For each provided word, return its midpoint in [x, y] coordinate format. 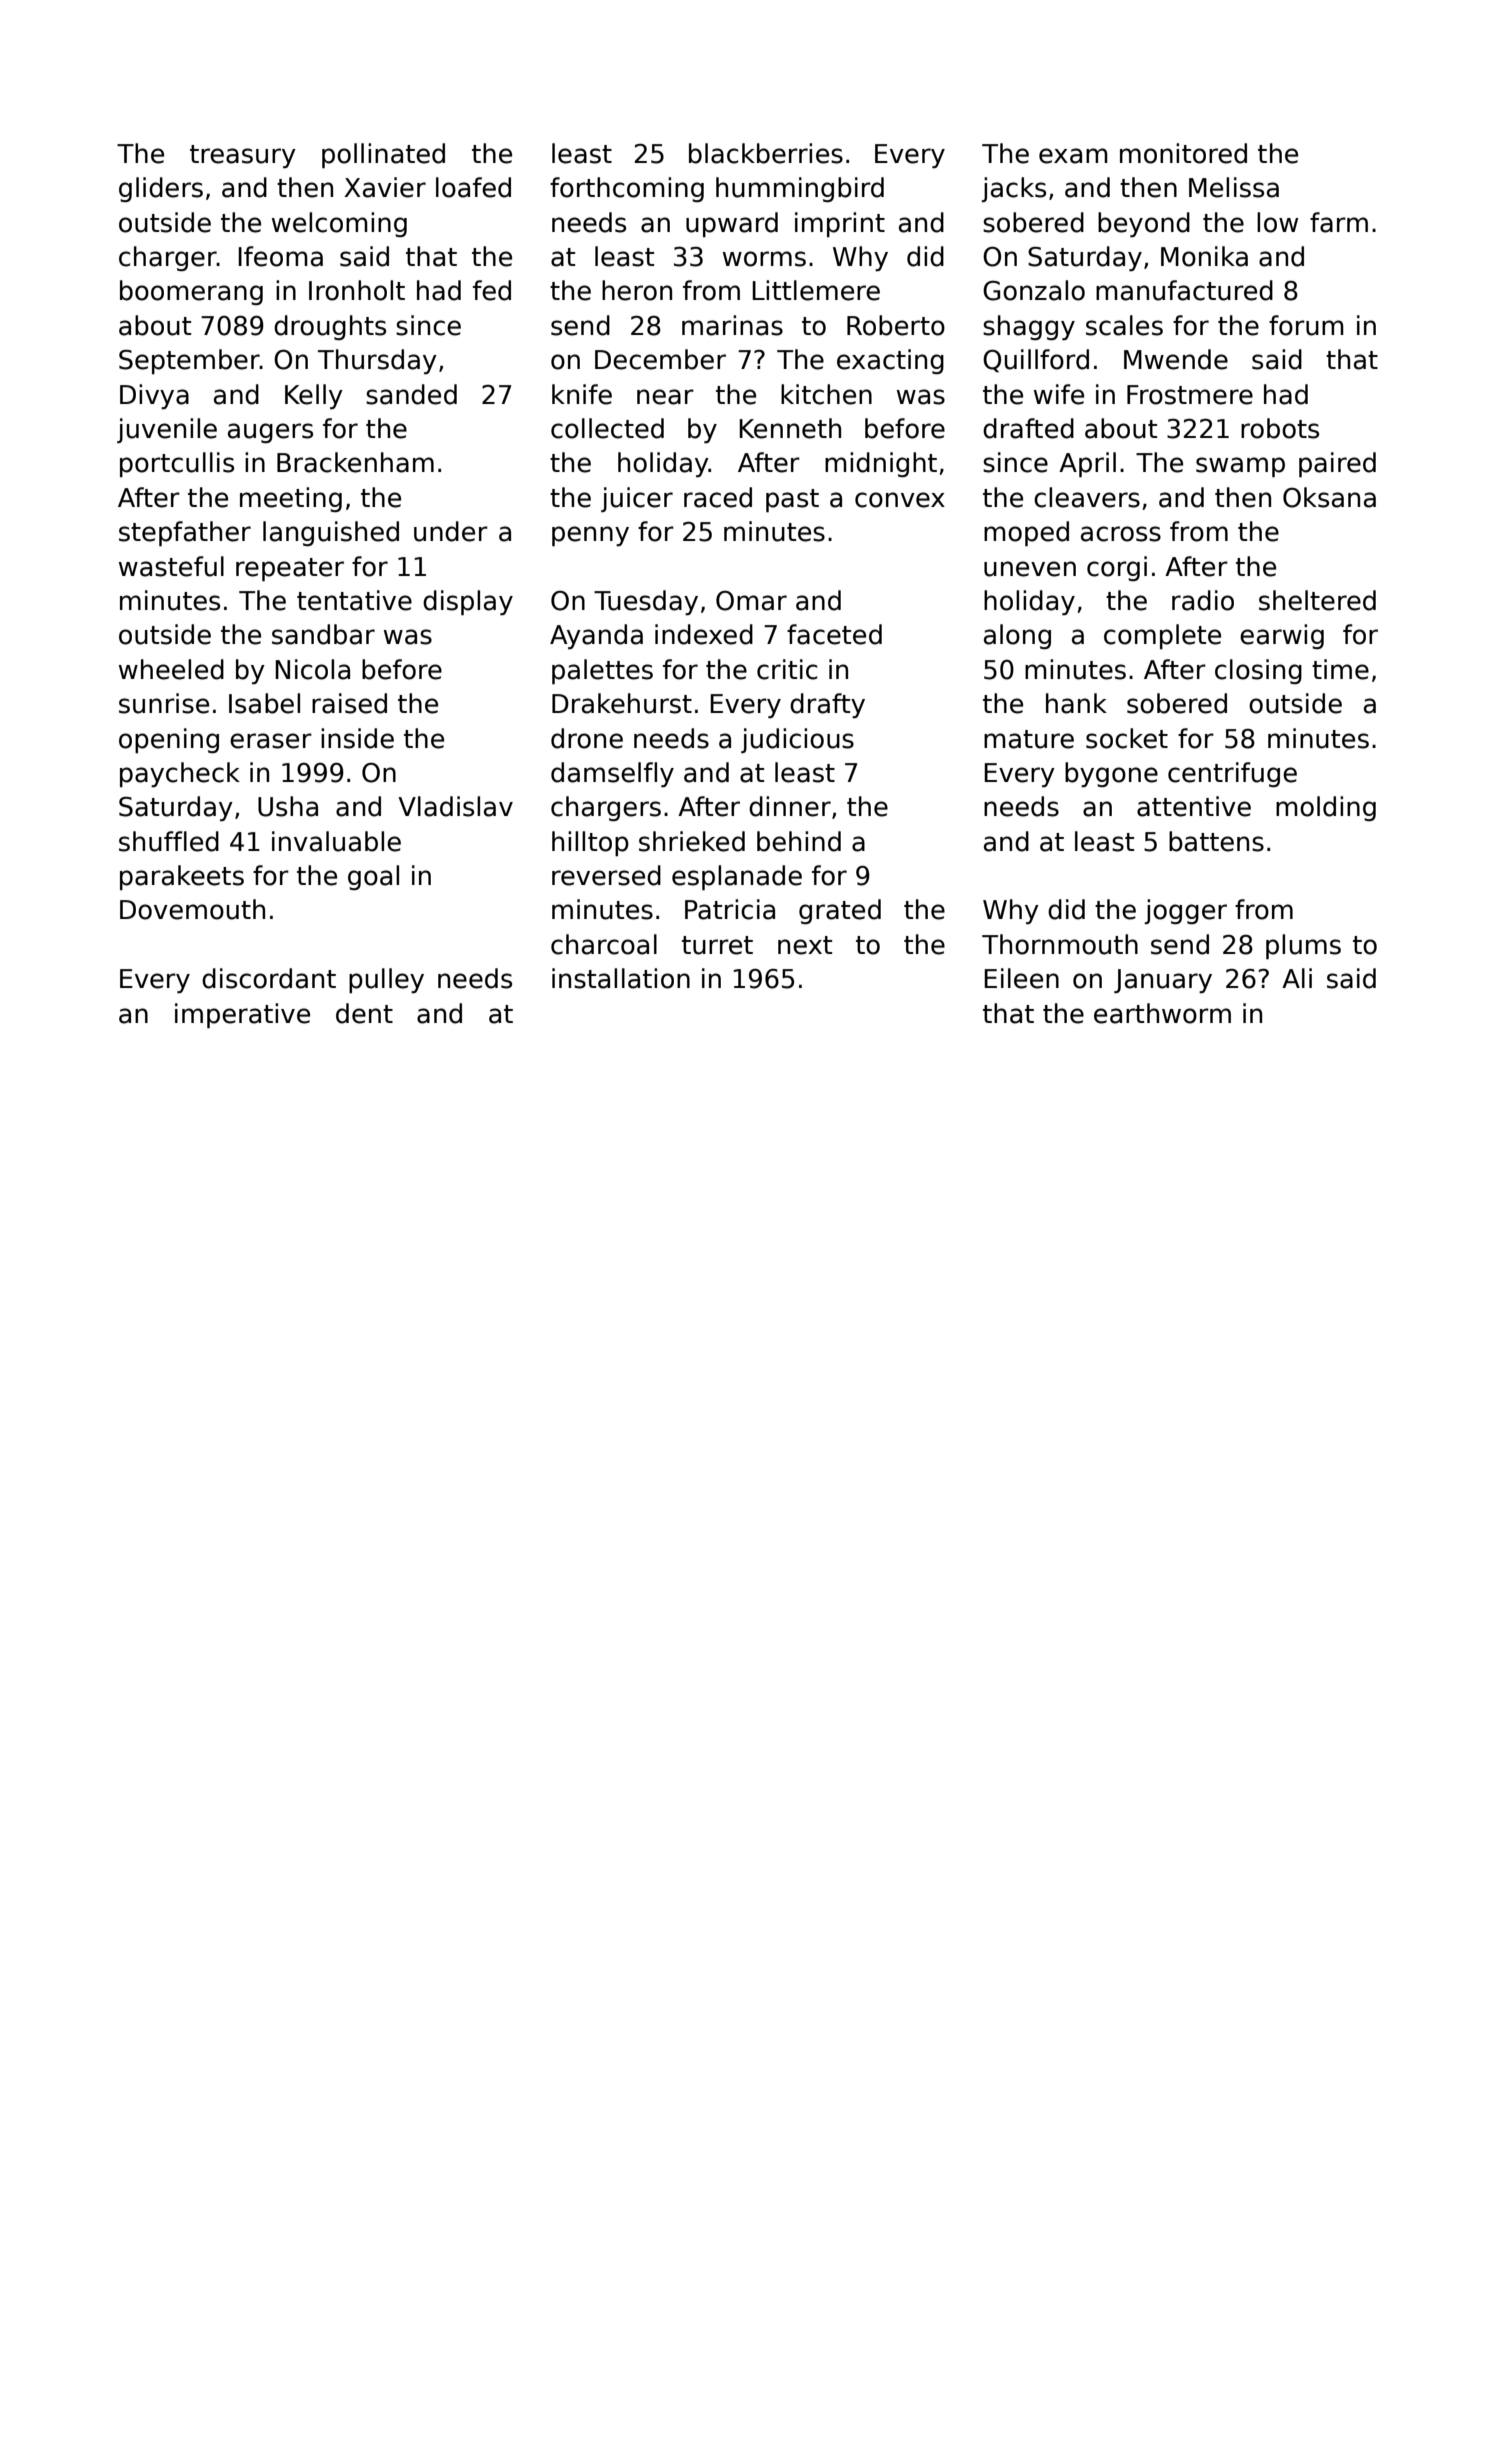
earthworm [1162, 1013]
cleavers [1087, 497]
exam [1073, 156]
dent [364, 1013]
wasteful [171, 566]
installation [621, 978]
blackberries [766, 153]
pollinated [383, 155]
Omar [751, 600]
